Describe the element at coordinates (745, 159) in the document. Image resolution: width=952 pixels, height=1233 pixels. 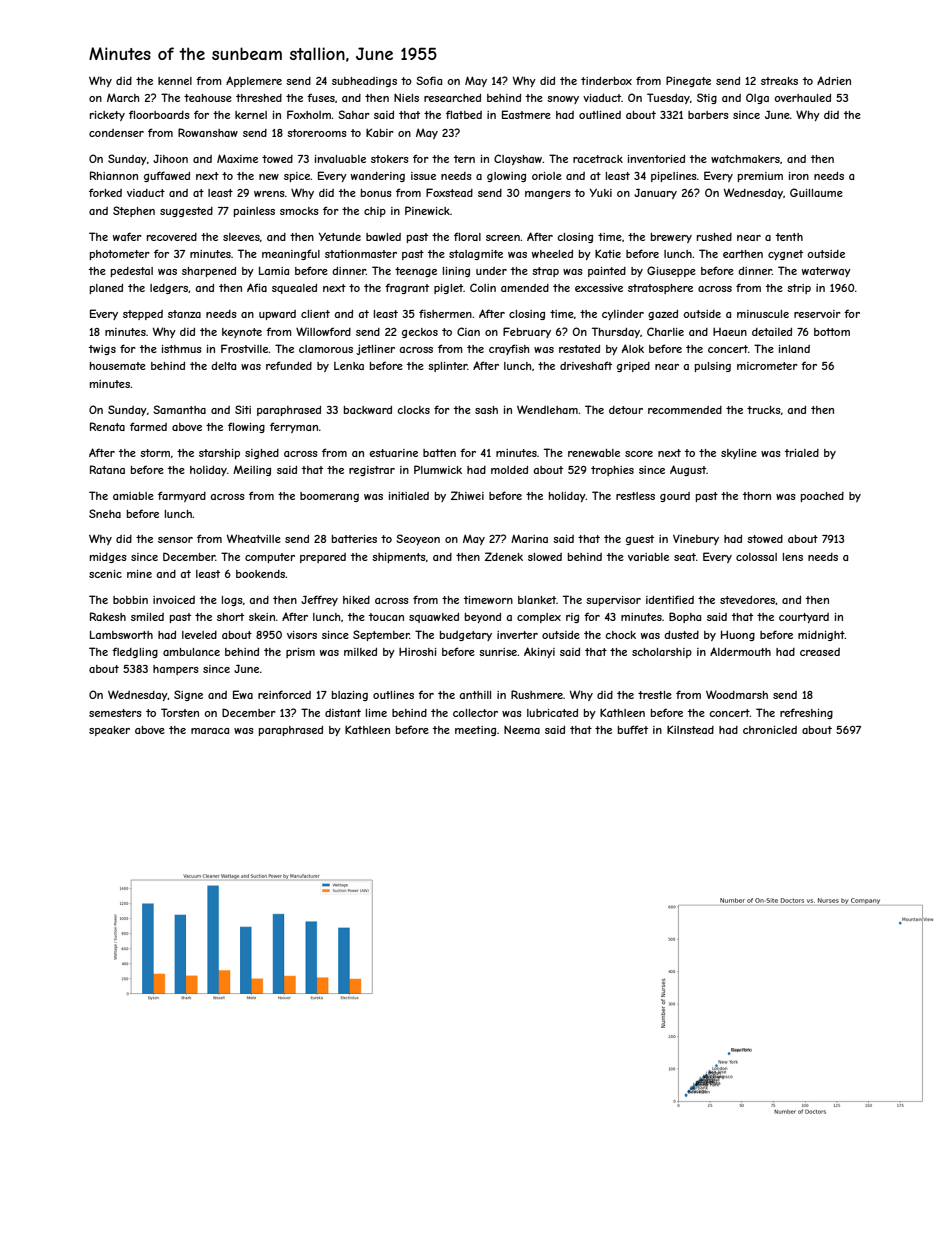
I see `watchmakers` at that location.
